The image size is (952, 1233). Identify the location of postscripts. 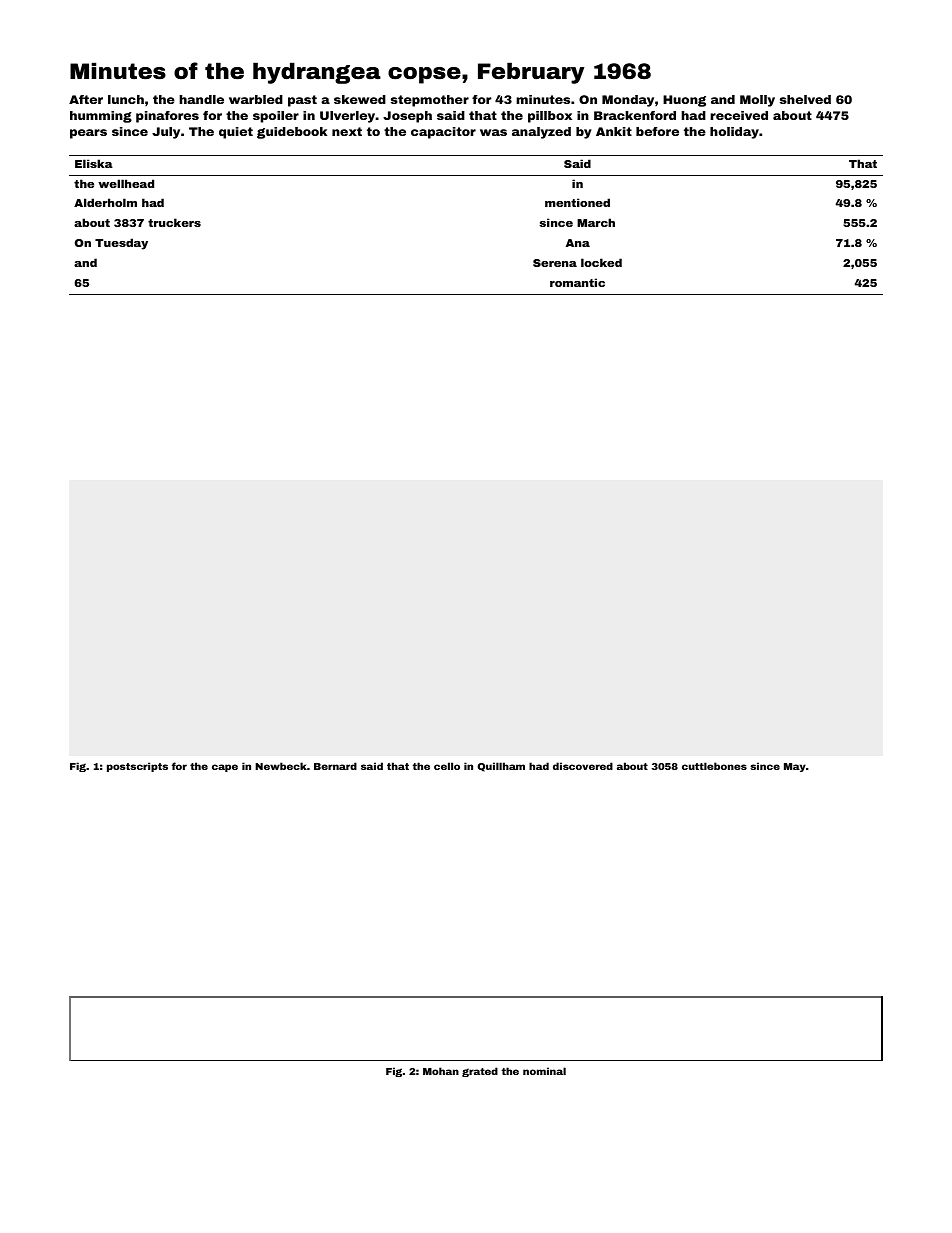
(137, 767).
